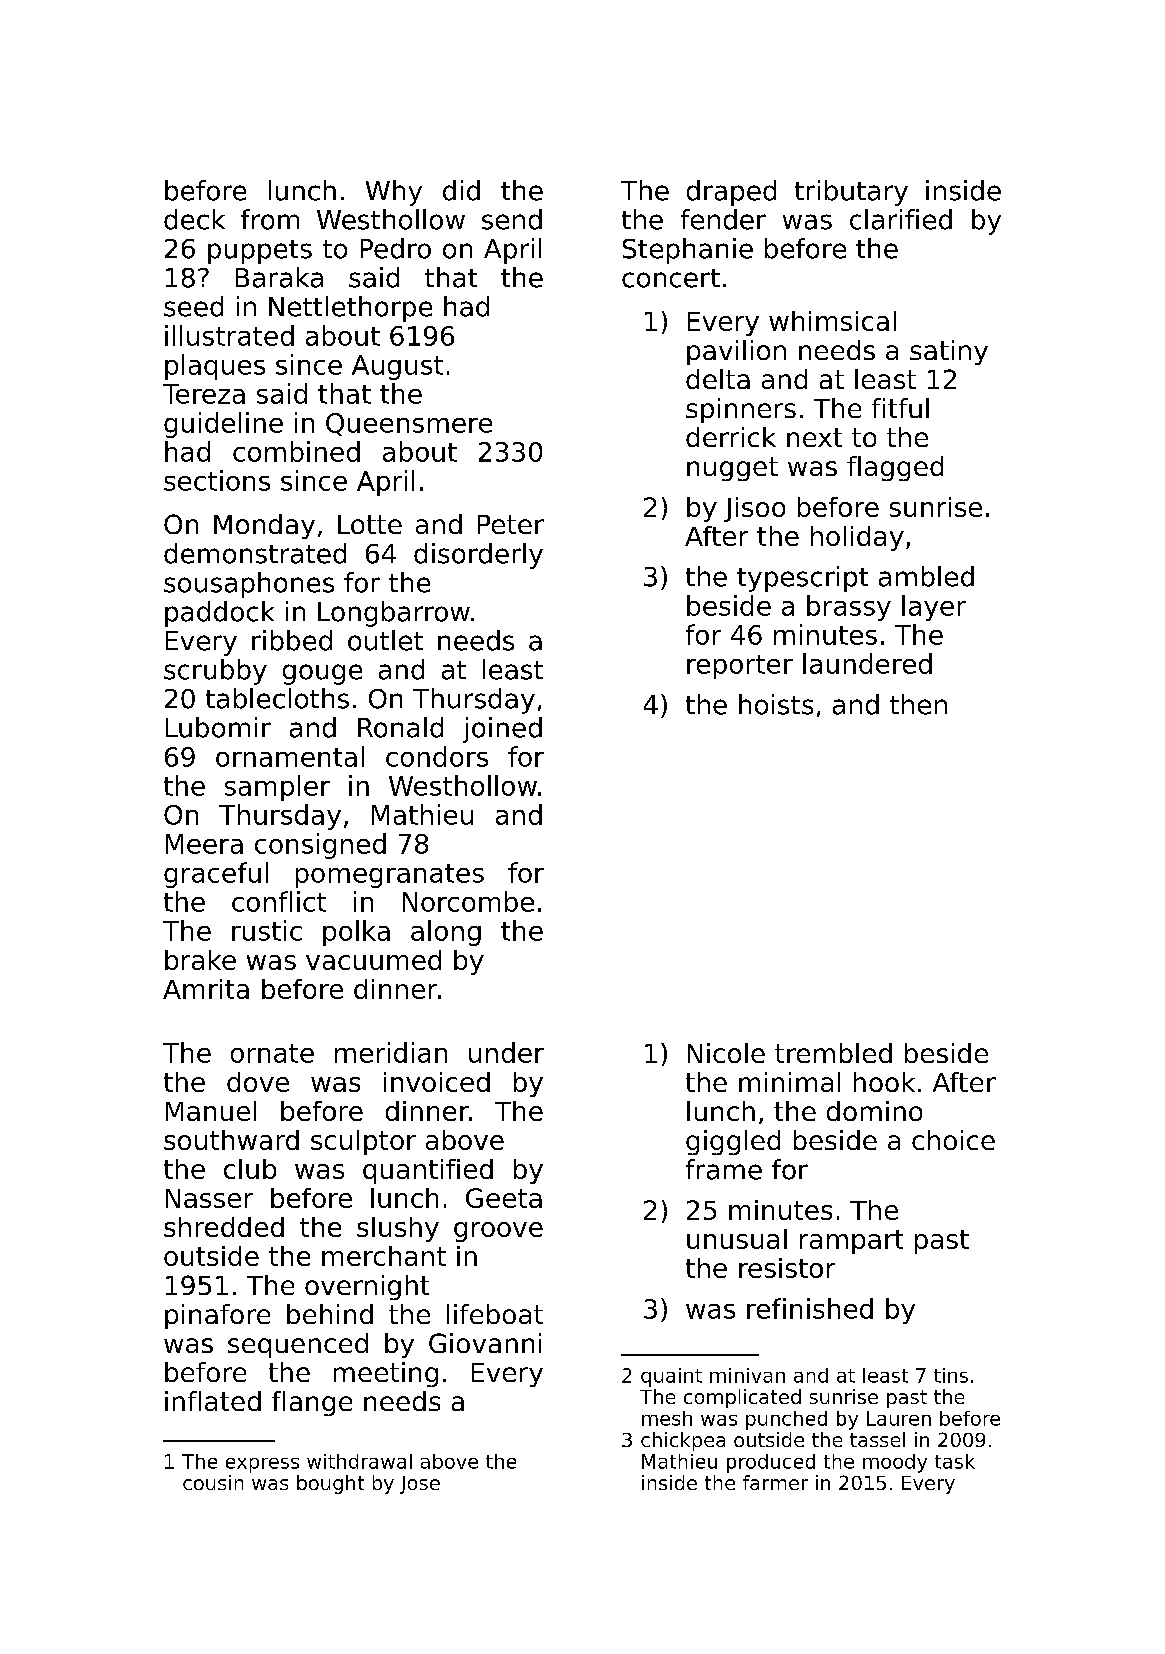  Describe the element at coordinates (511, 524) in the image. I see `Peter` at that location.
